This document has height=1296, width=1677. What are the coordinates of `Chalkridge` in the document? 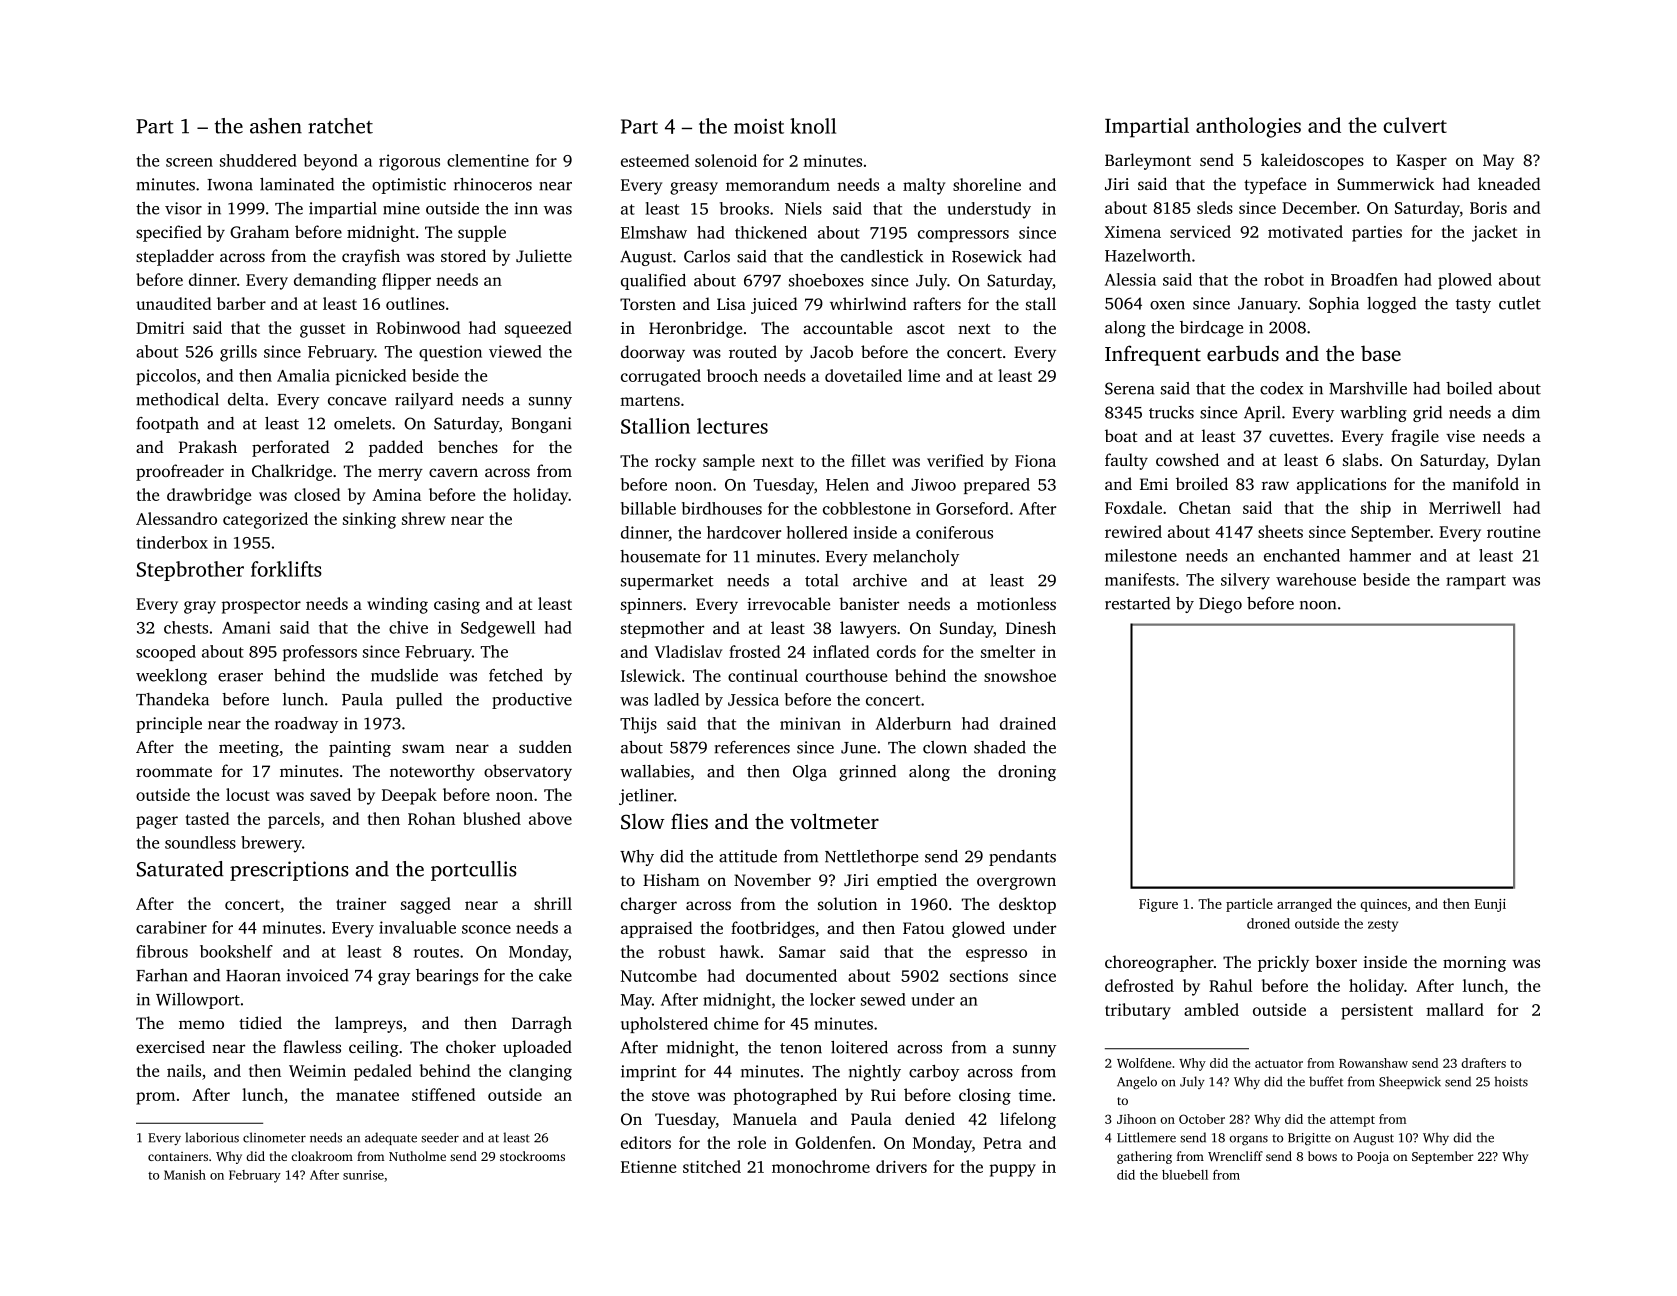 It's located at (292, 472).
